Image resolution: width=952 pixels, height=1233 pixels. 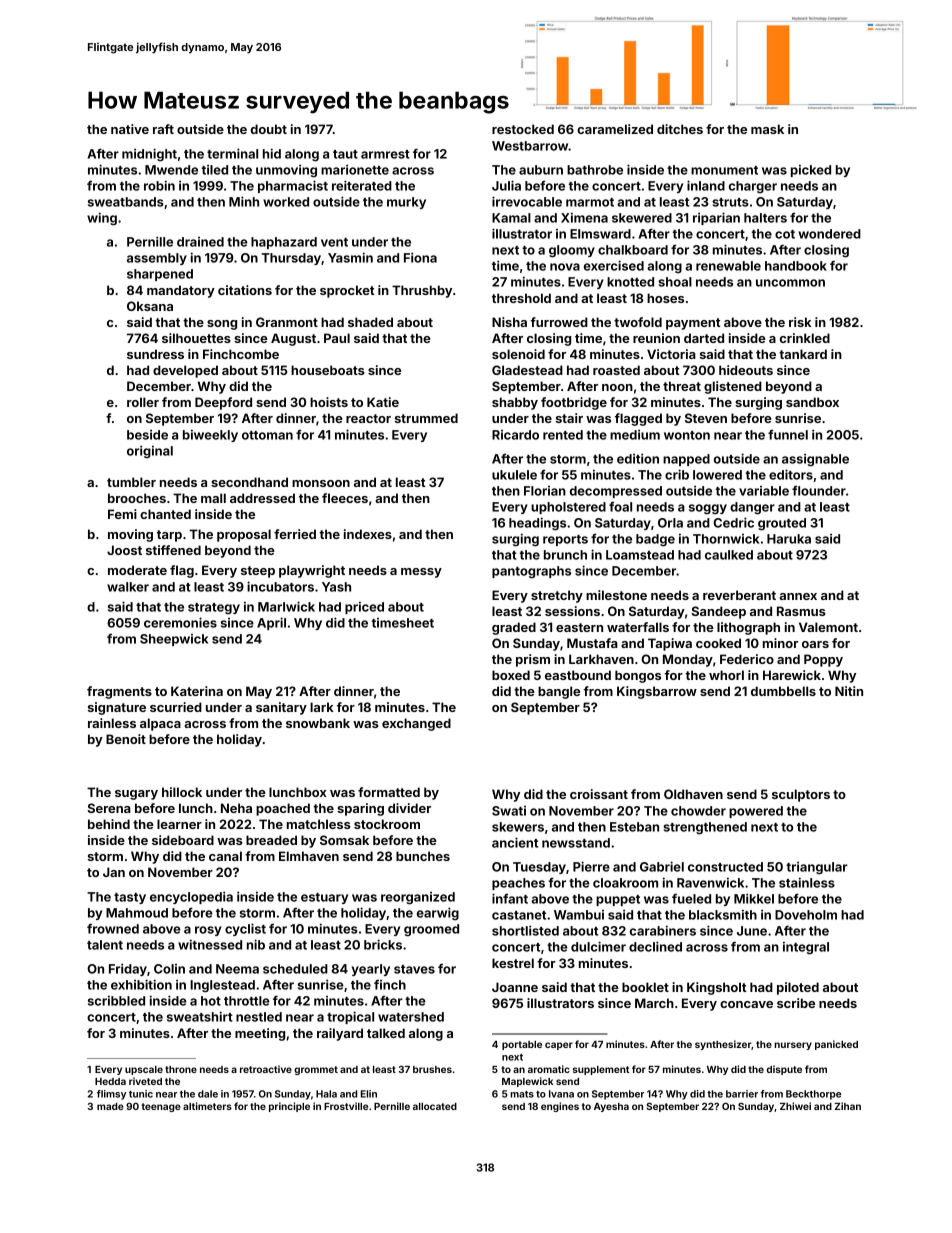 What do you see at coordinates (416, 724) in the document?
I see `exchanged` at bounding box center [416, 724].
